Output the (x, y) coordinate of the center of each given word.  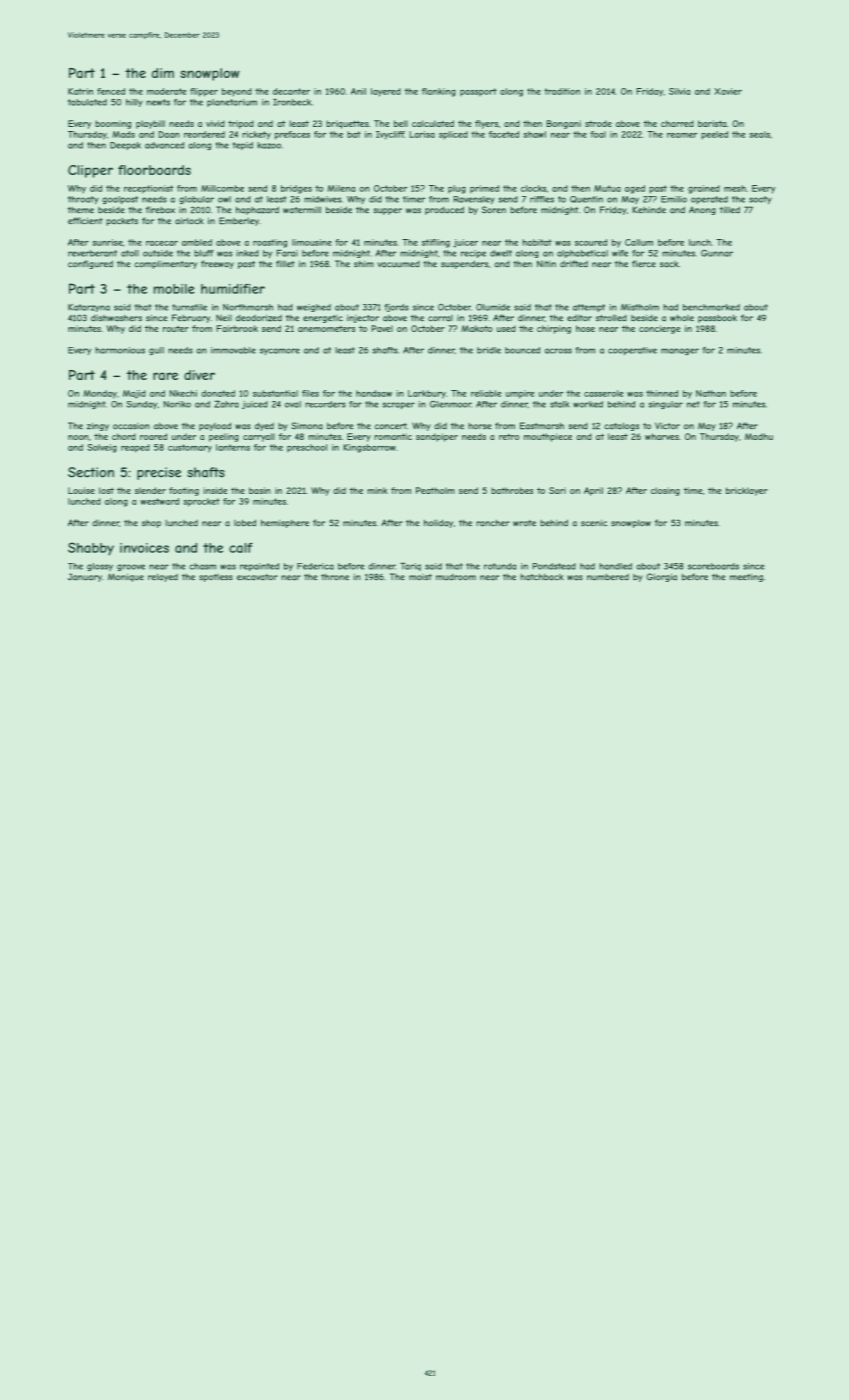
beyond (237, 92)
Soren (494, 210)
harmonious (120, 350)
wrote (524, 523)
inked (247, 253)
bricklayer (747, 491)
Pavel (382, 328)
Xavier (728, 91)
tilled (730, 209)
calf (241, 548)
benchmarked (711, 307)
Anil (358, 91)
